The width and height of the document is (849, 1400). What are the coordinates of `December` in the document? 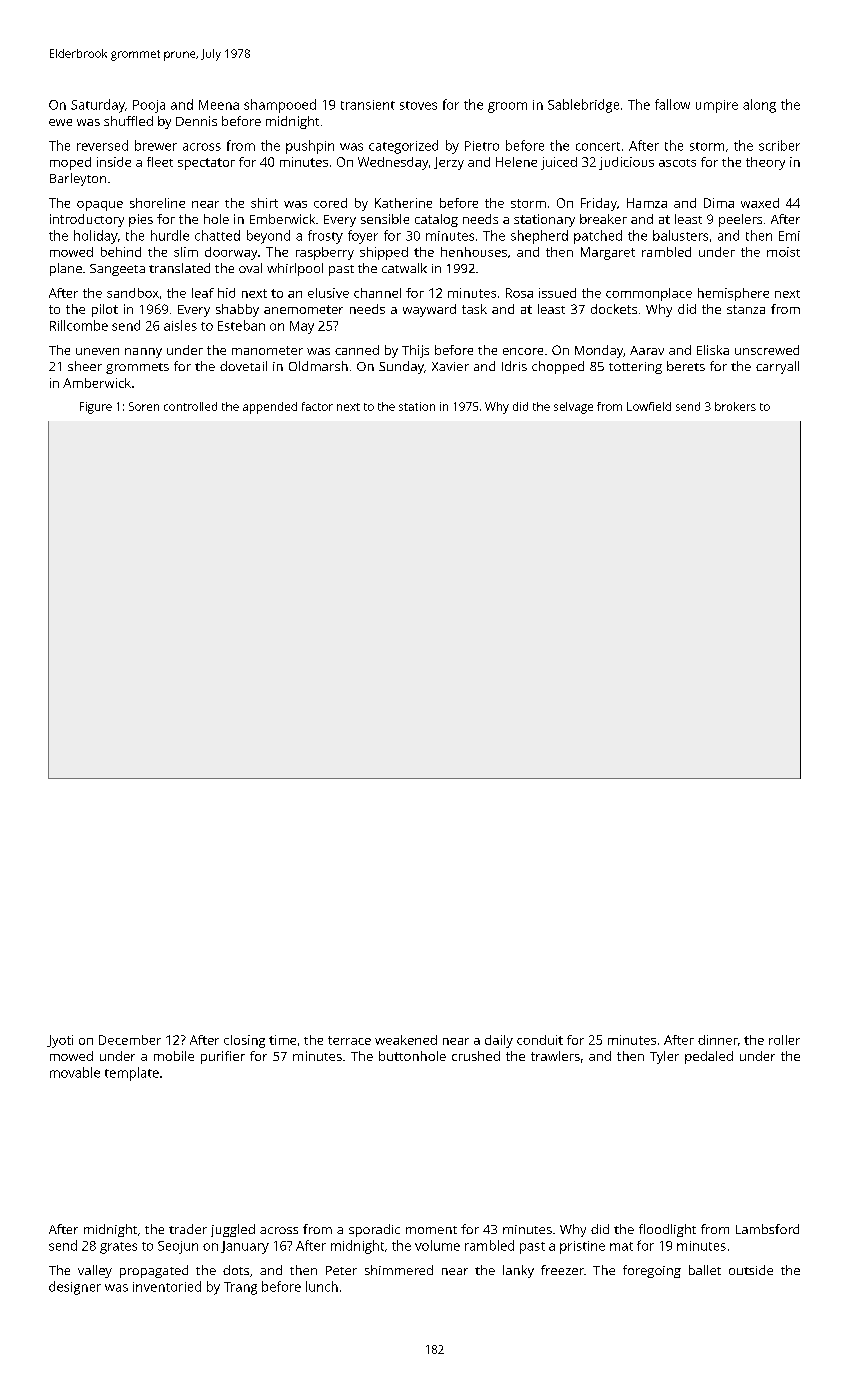 It's located at (130, 1040).
